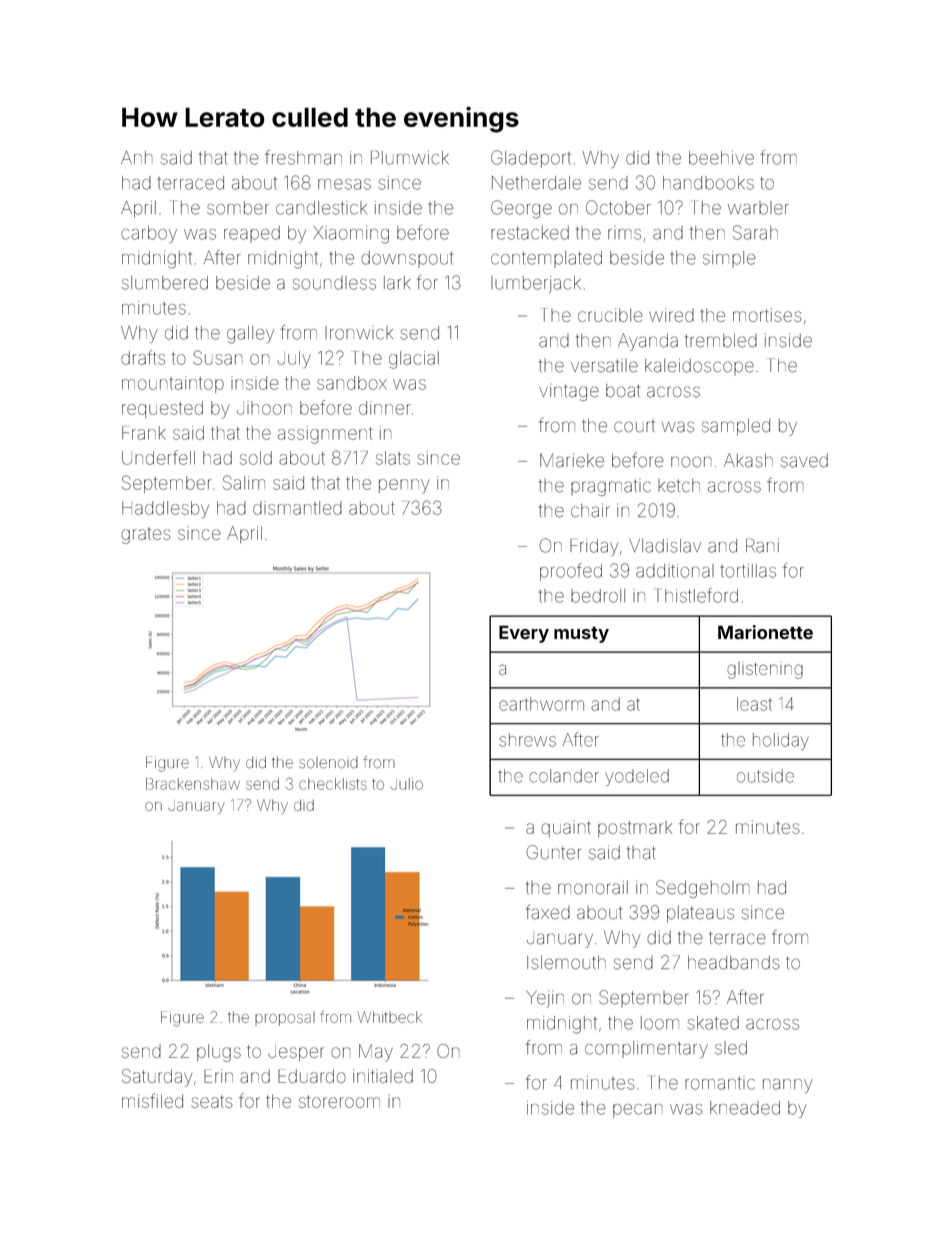  Describe the element at coordinates (303, 157) in the screenshot. I see `freshman` at that location.
